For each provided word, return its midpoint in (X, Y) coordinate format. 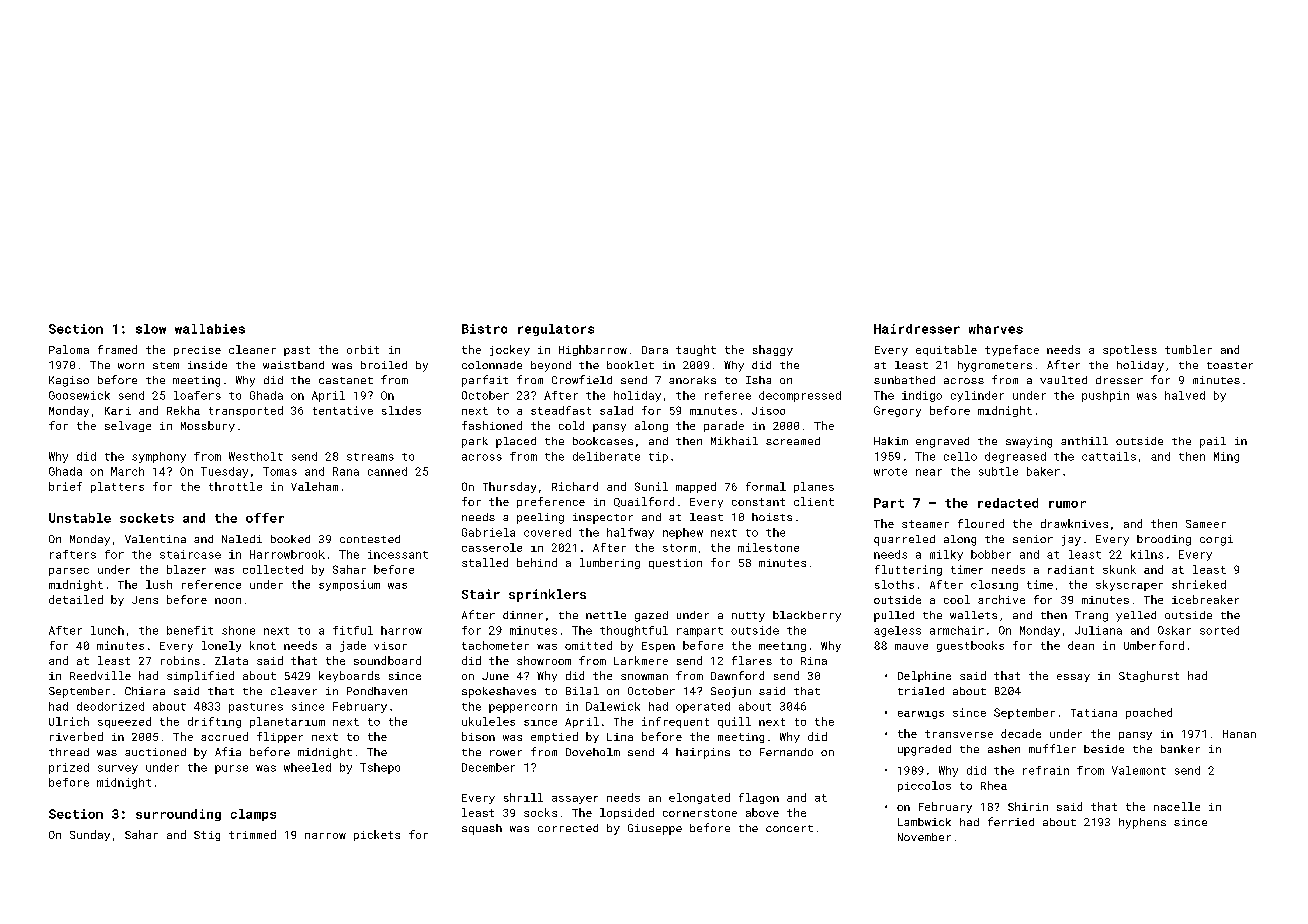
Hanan (1239, 734)
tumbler (1188, 349)
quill (734, 722)
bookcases (603, 441)
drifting (214, 722)
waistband (293, 365)
